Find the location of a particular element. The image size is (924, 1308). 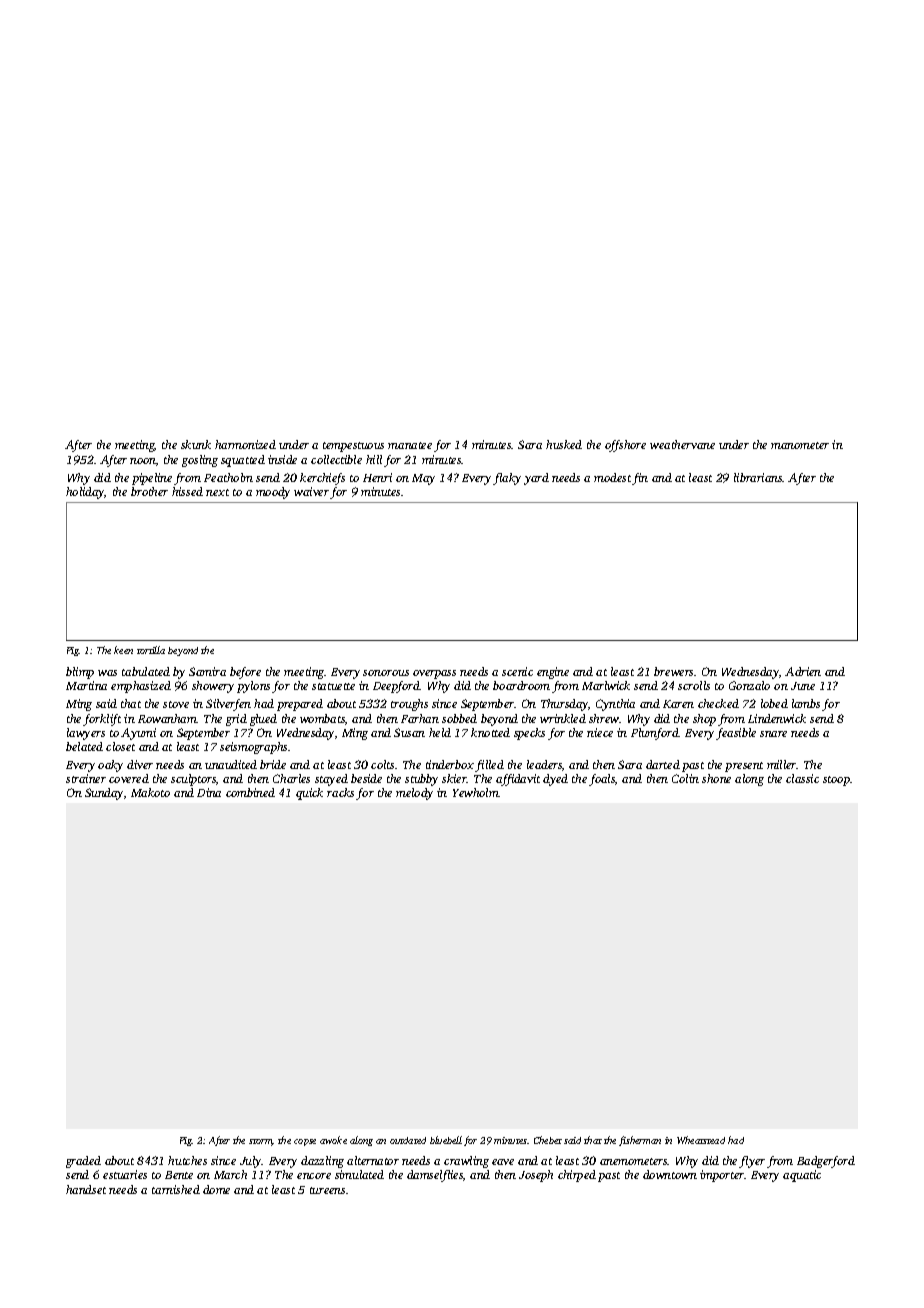

estuaries is located at coordinates (125, 1174).
